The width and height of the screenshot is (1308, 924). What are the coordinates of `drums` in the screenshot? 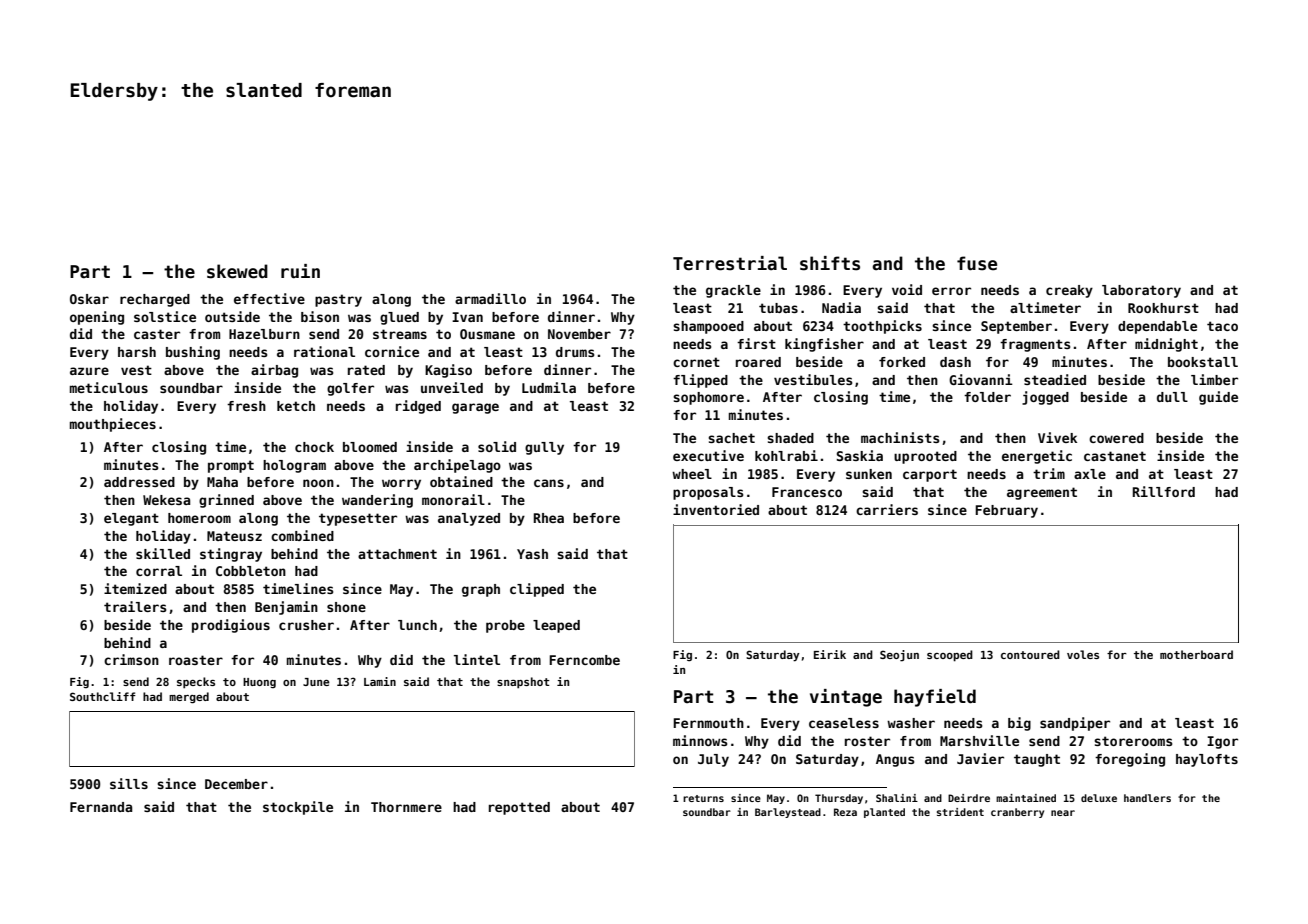 It's located at (575, 352).
